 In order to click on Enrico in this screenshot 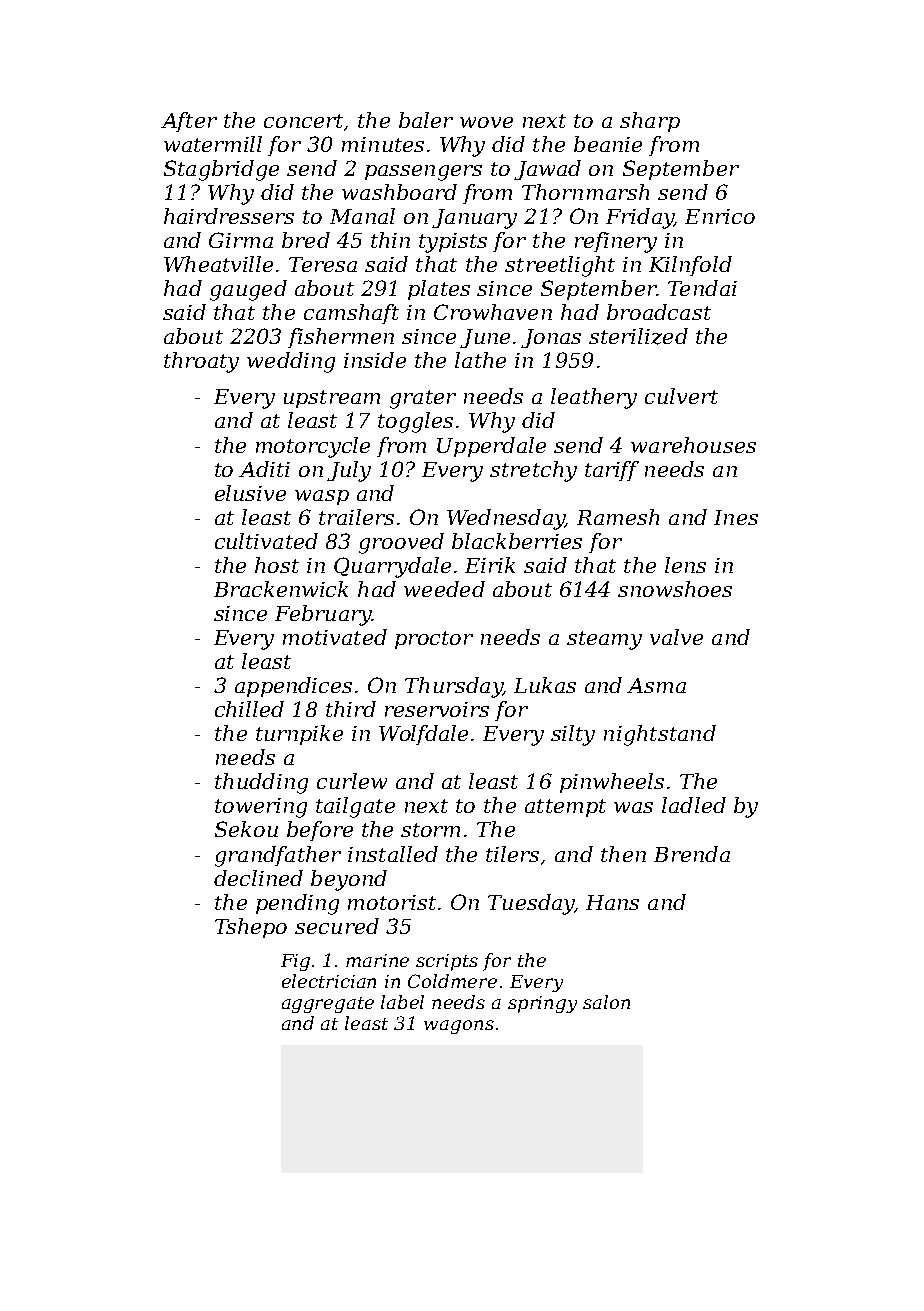, I will do `click(720, 216)`.
